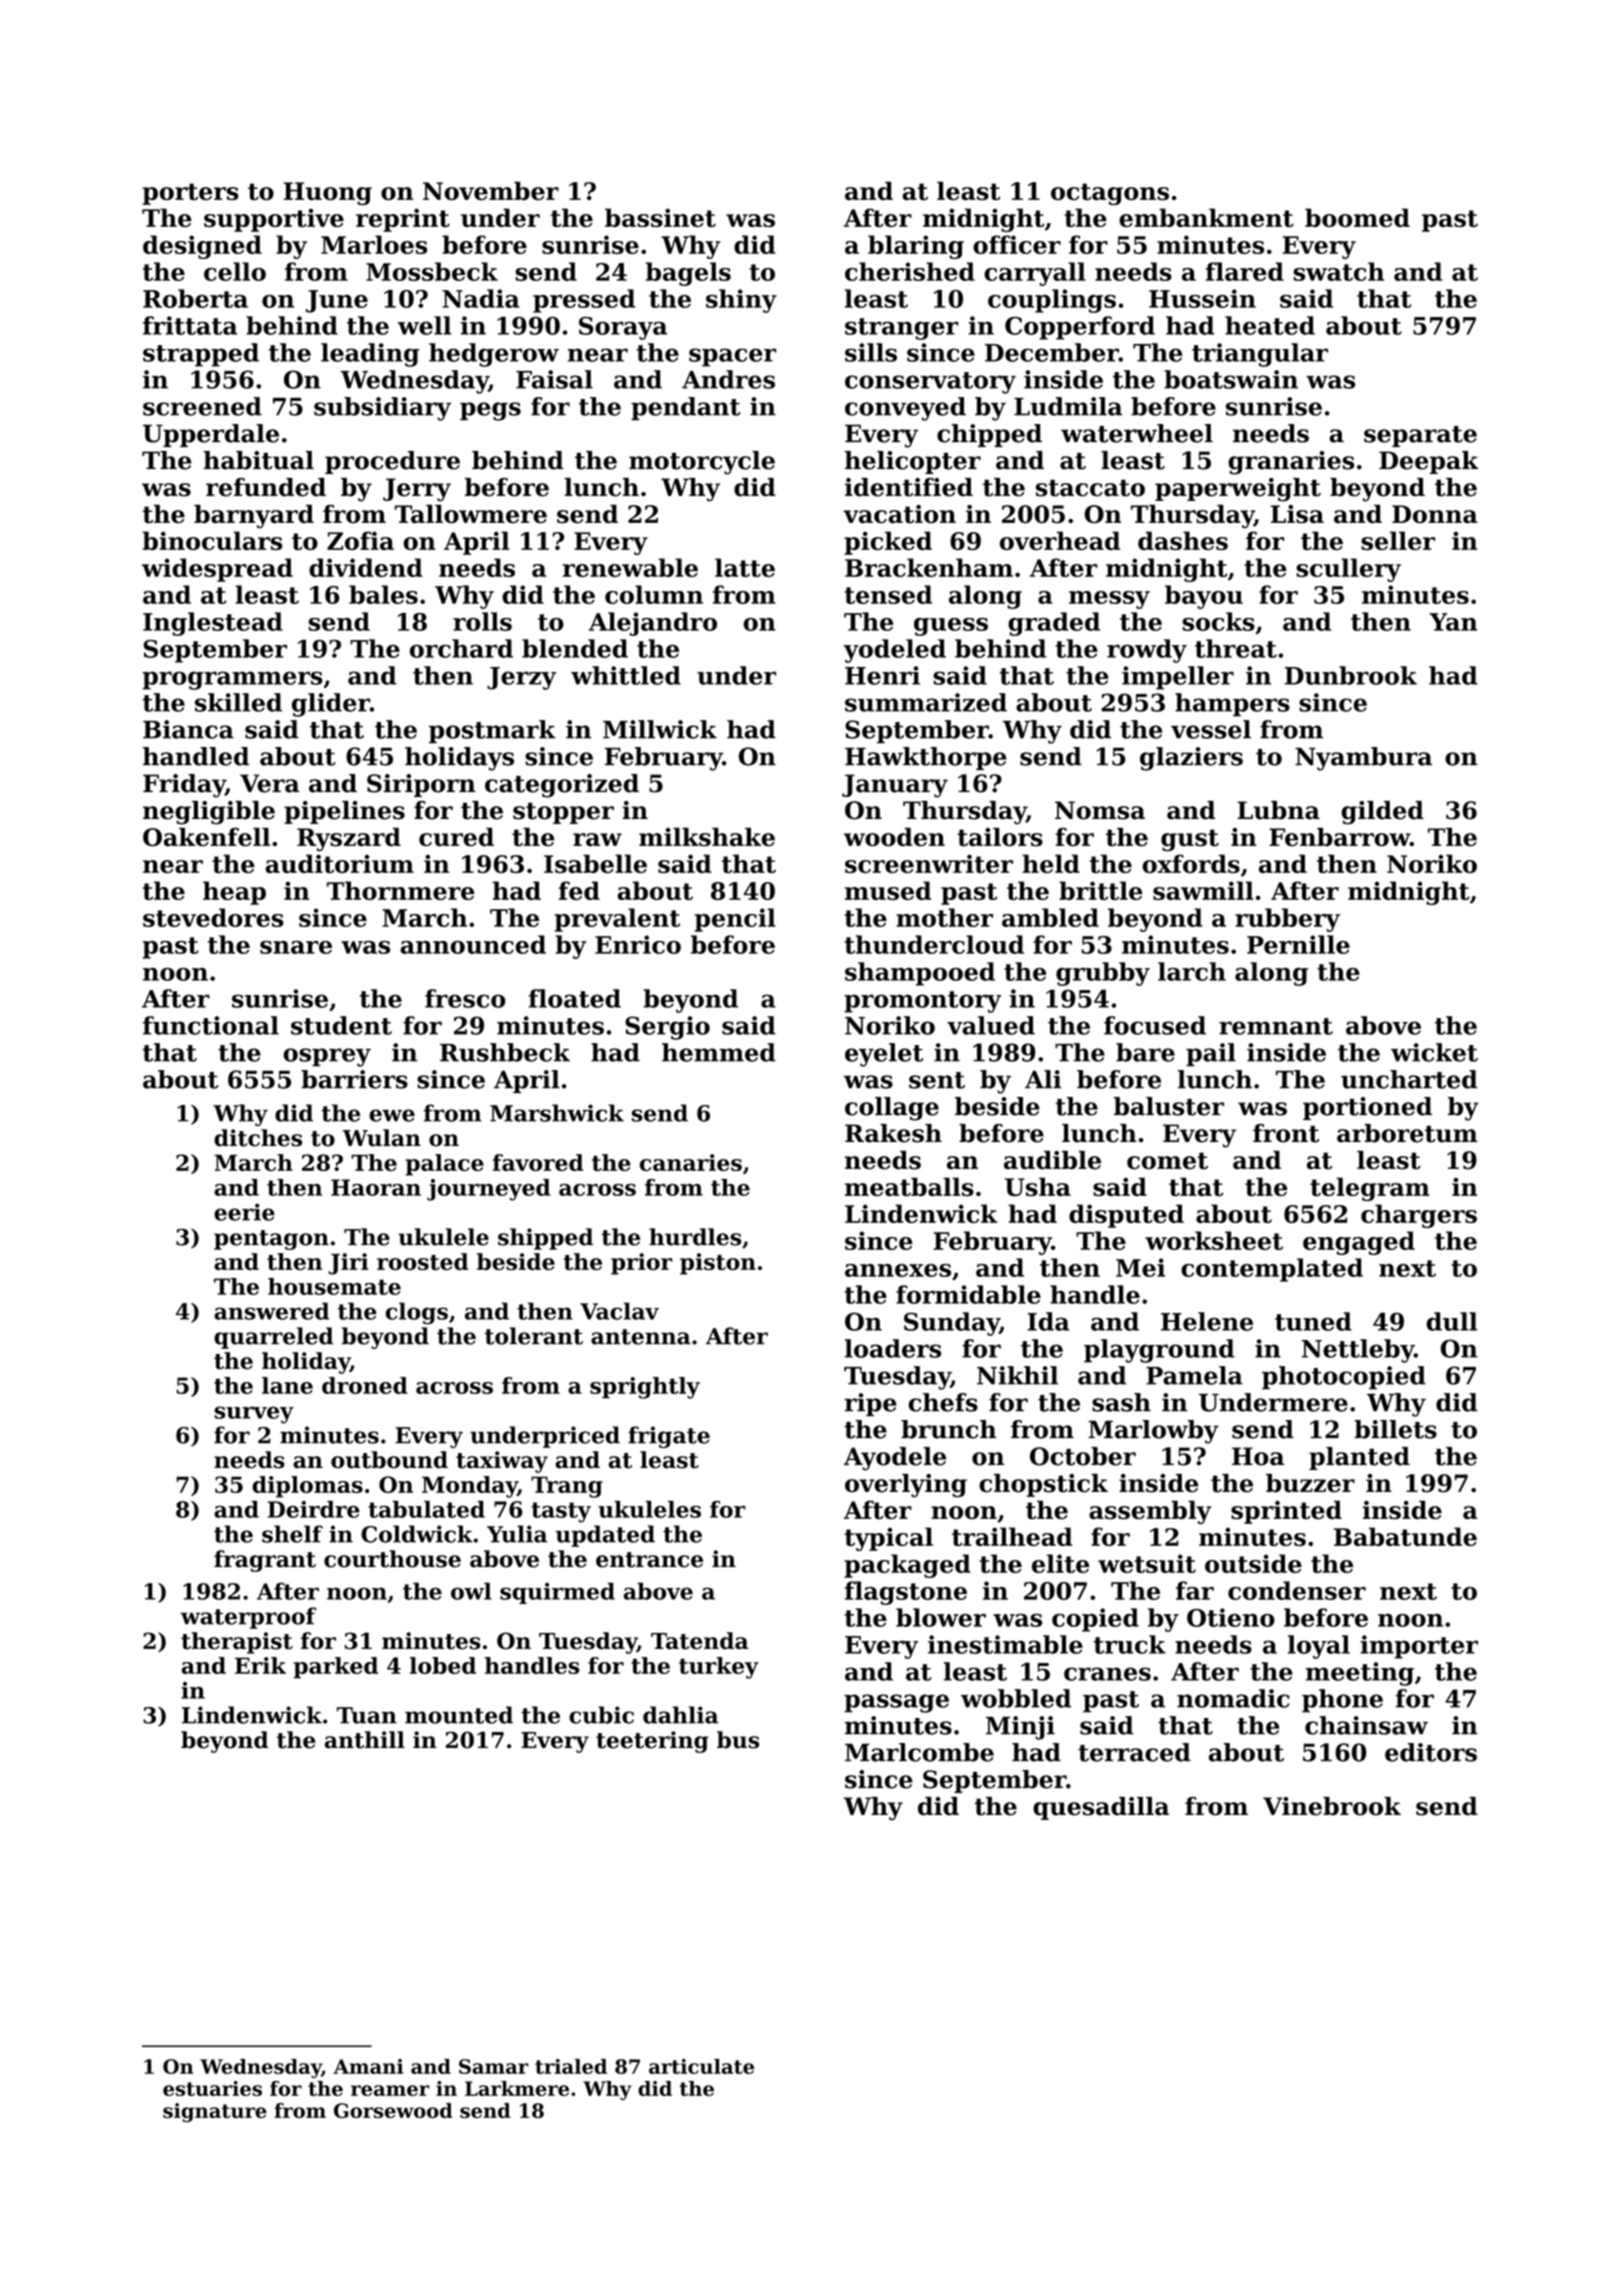  What do you see at coordinates (1276, 1026) in the image?
I see `remnant` at bounding box center [1276, 1026].
